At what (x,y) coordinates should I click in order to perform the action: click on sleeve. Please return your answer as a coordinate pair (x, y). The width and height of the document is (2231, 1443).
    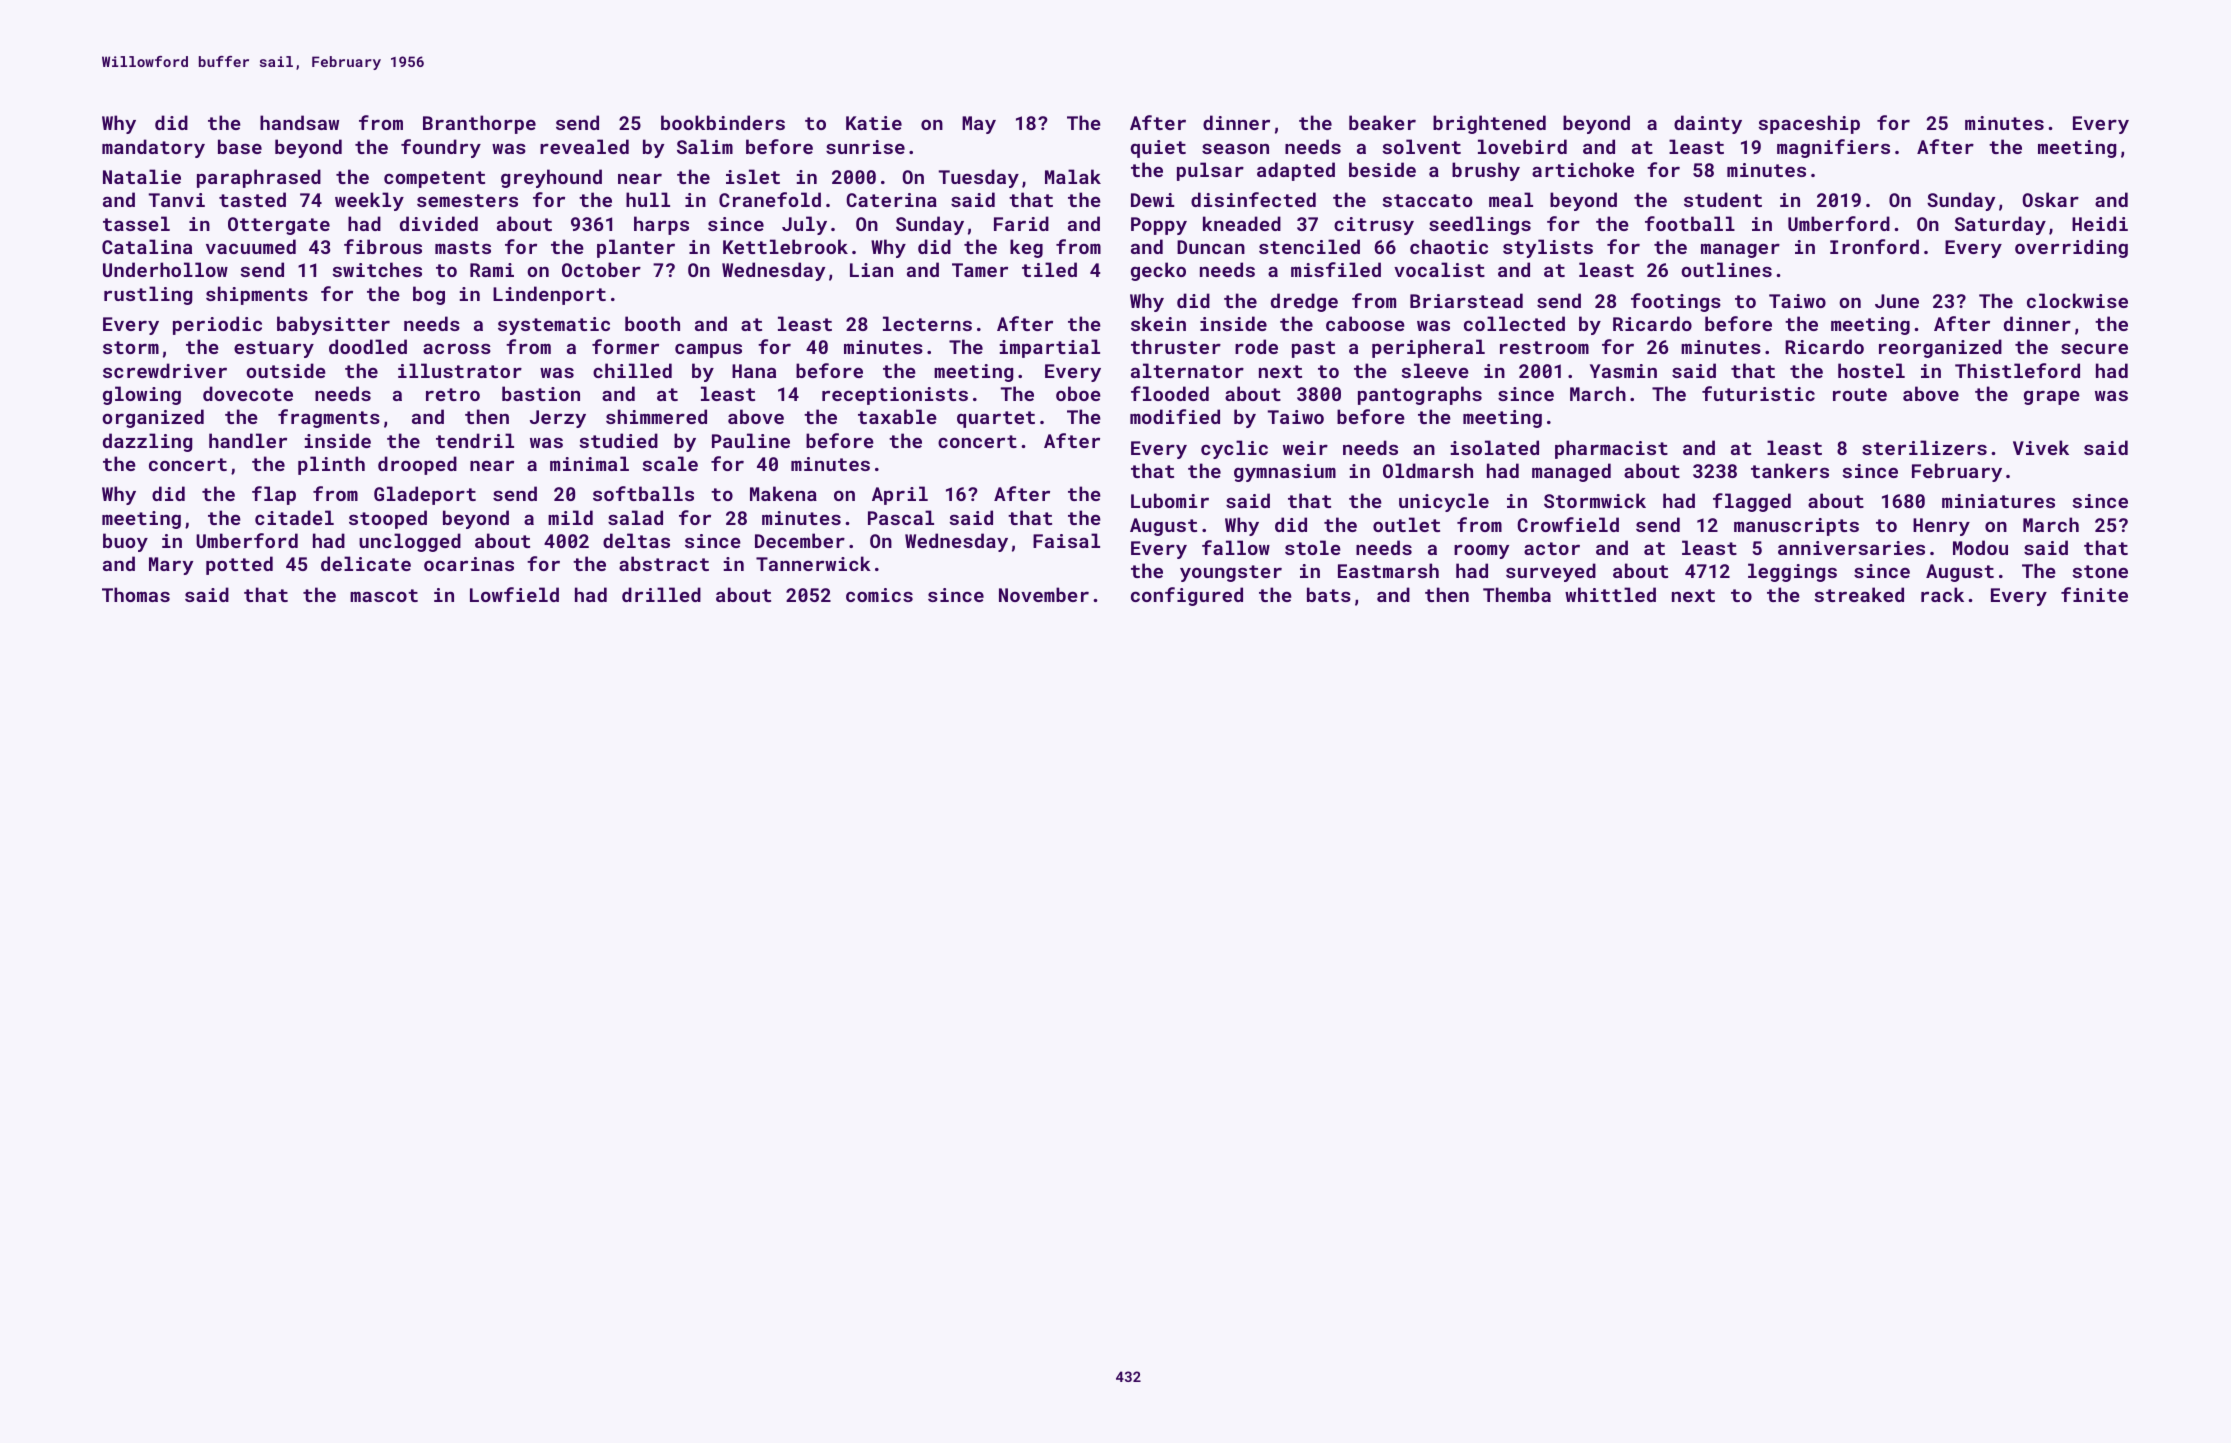
    Looking at the image, I should click on (1435, 370).
